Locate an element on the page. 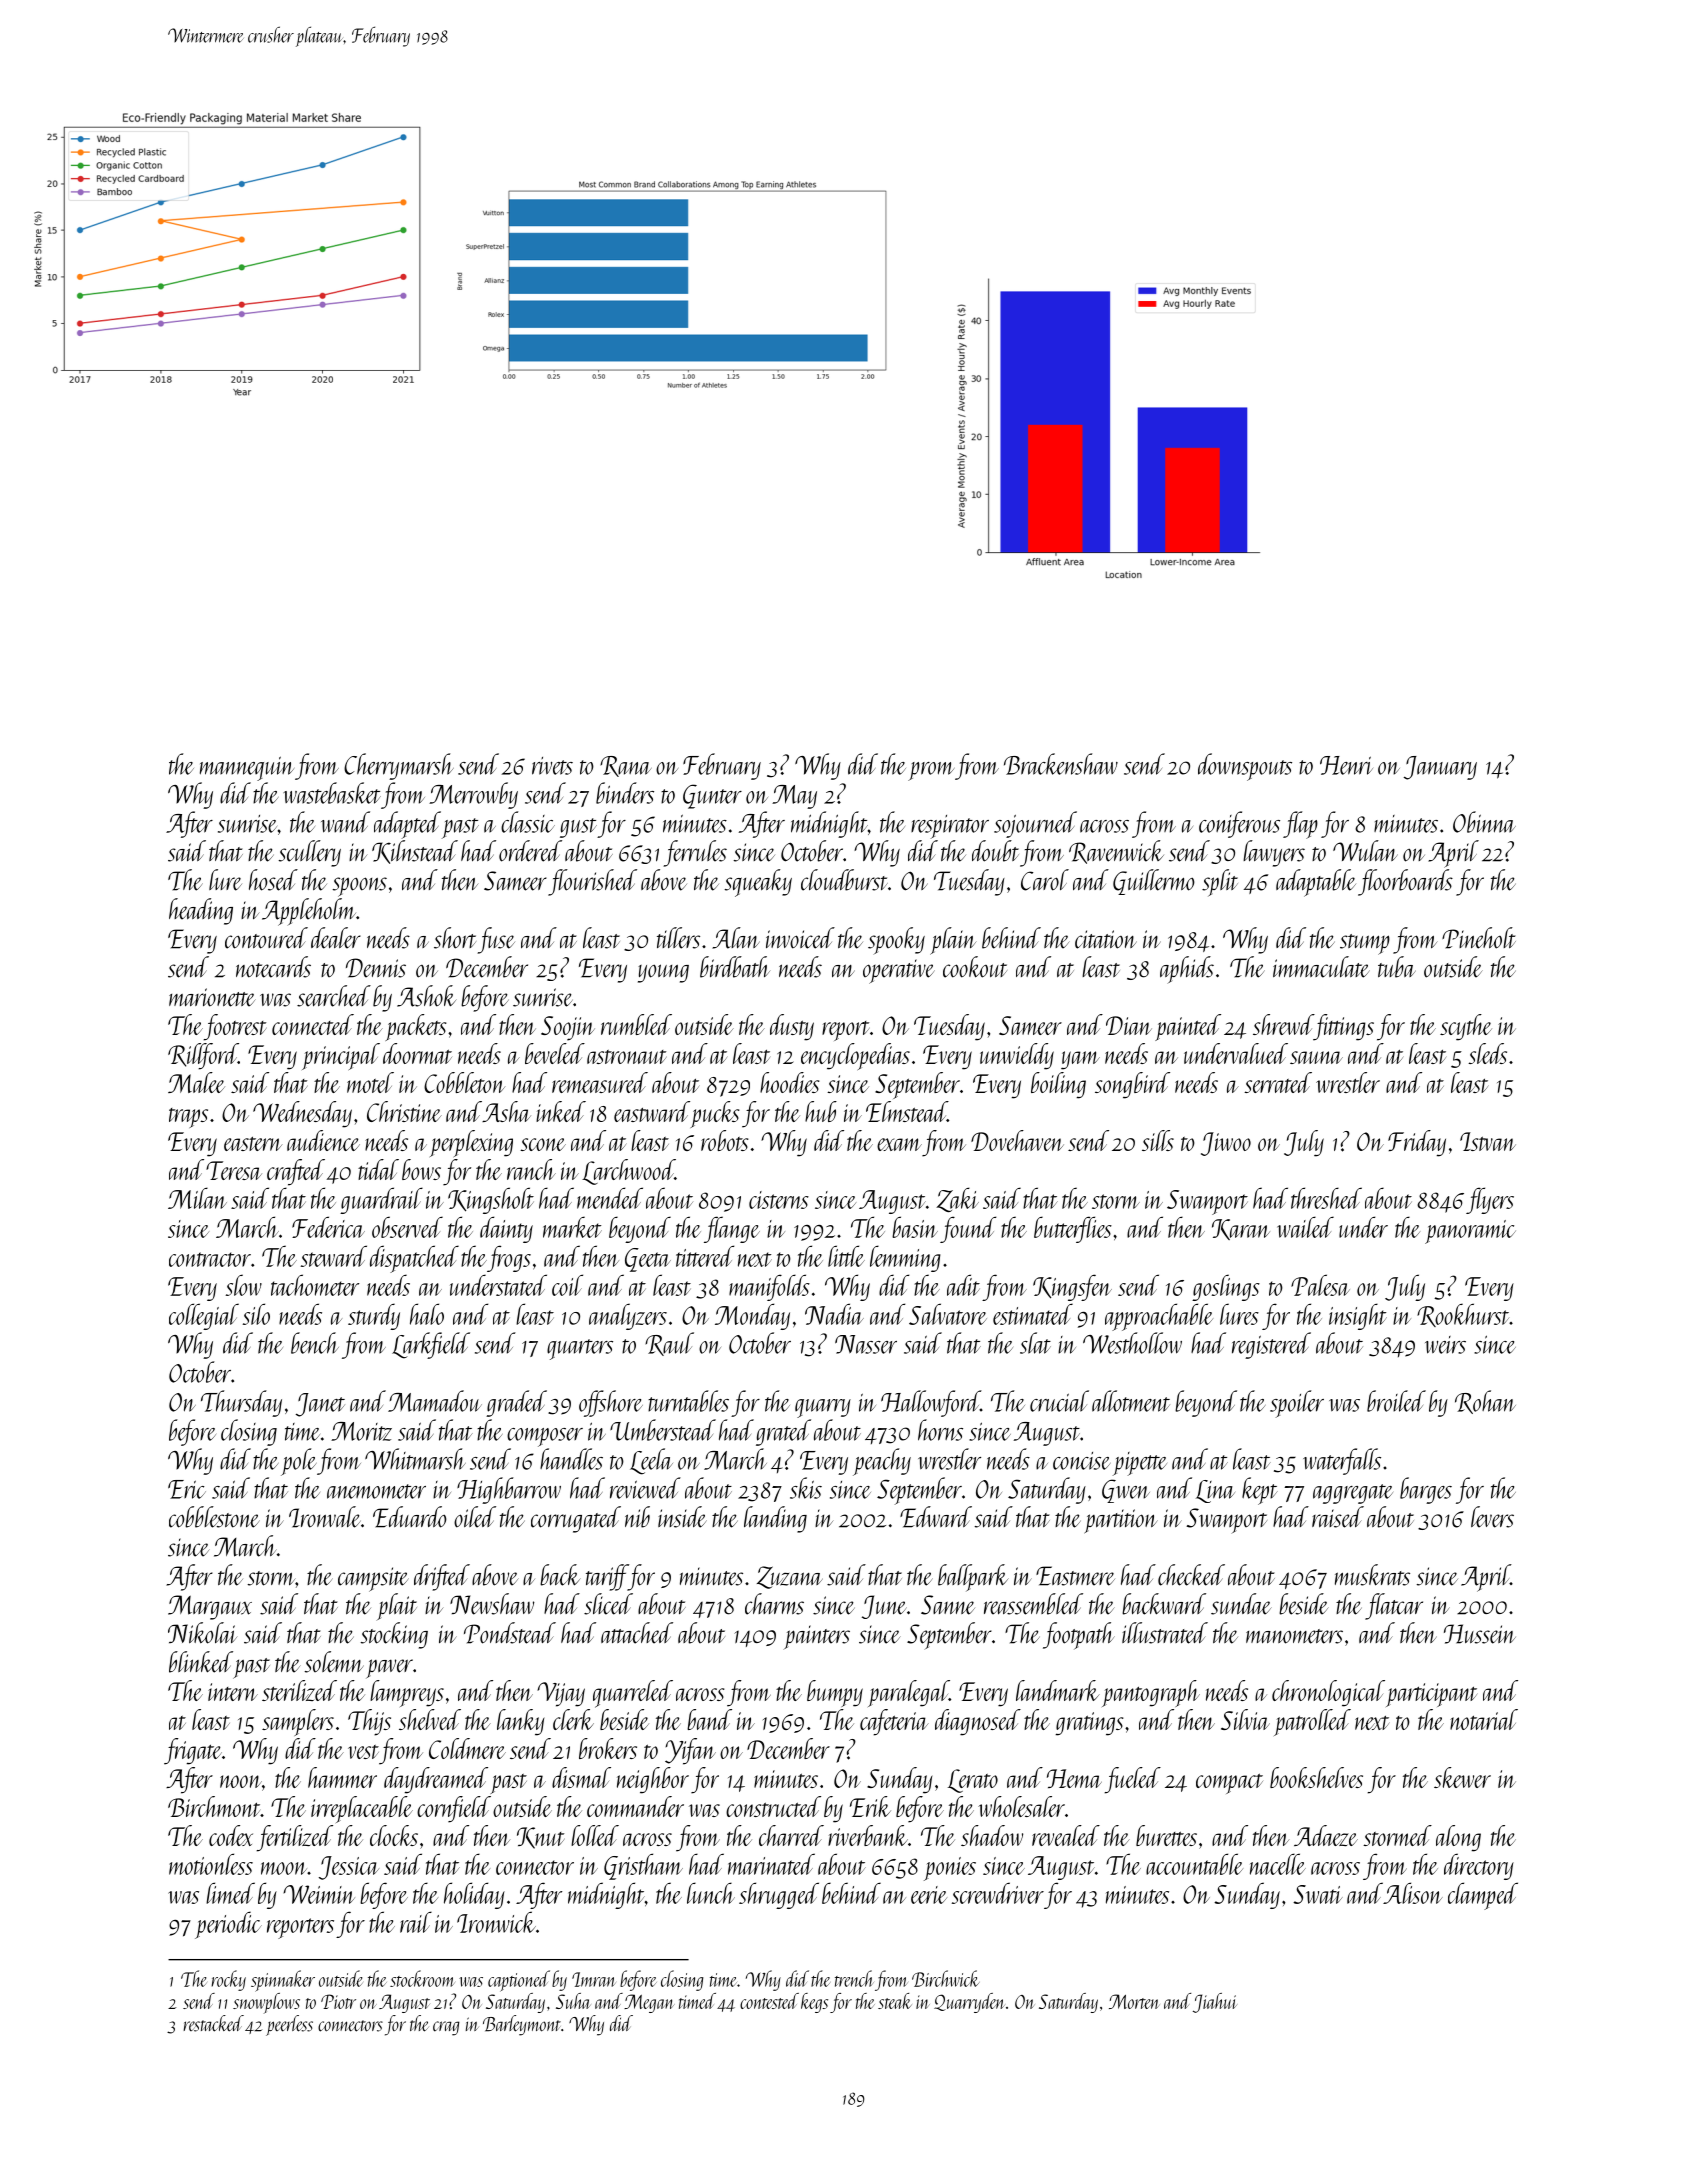 The height and width of the page is (2178, 1683). Ashok is located at coordinates (427, 996).
